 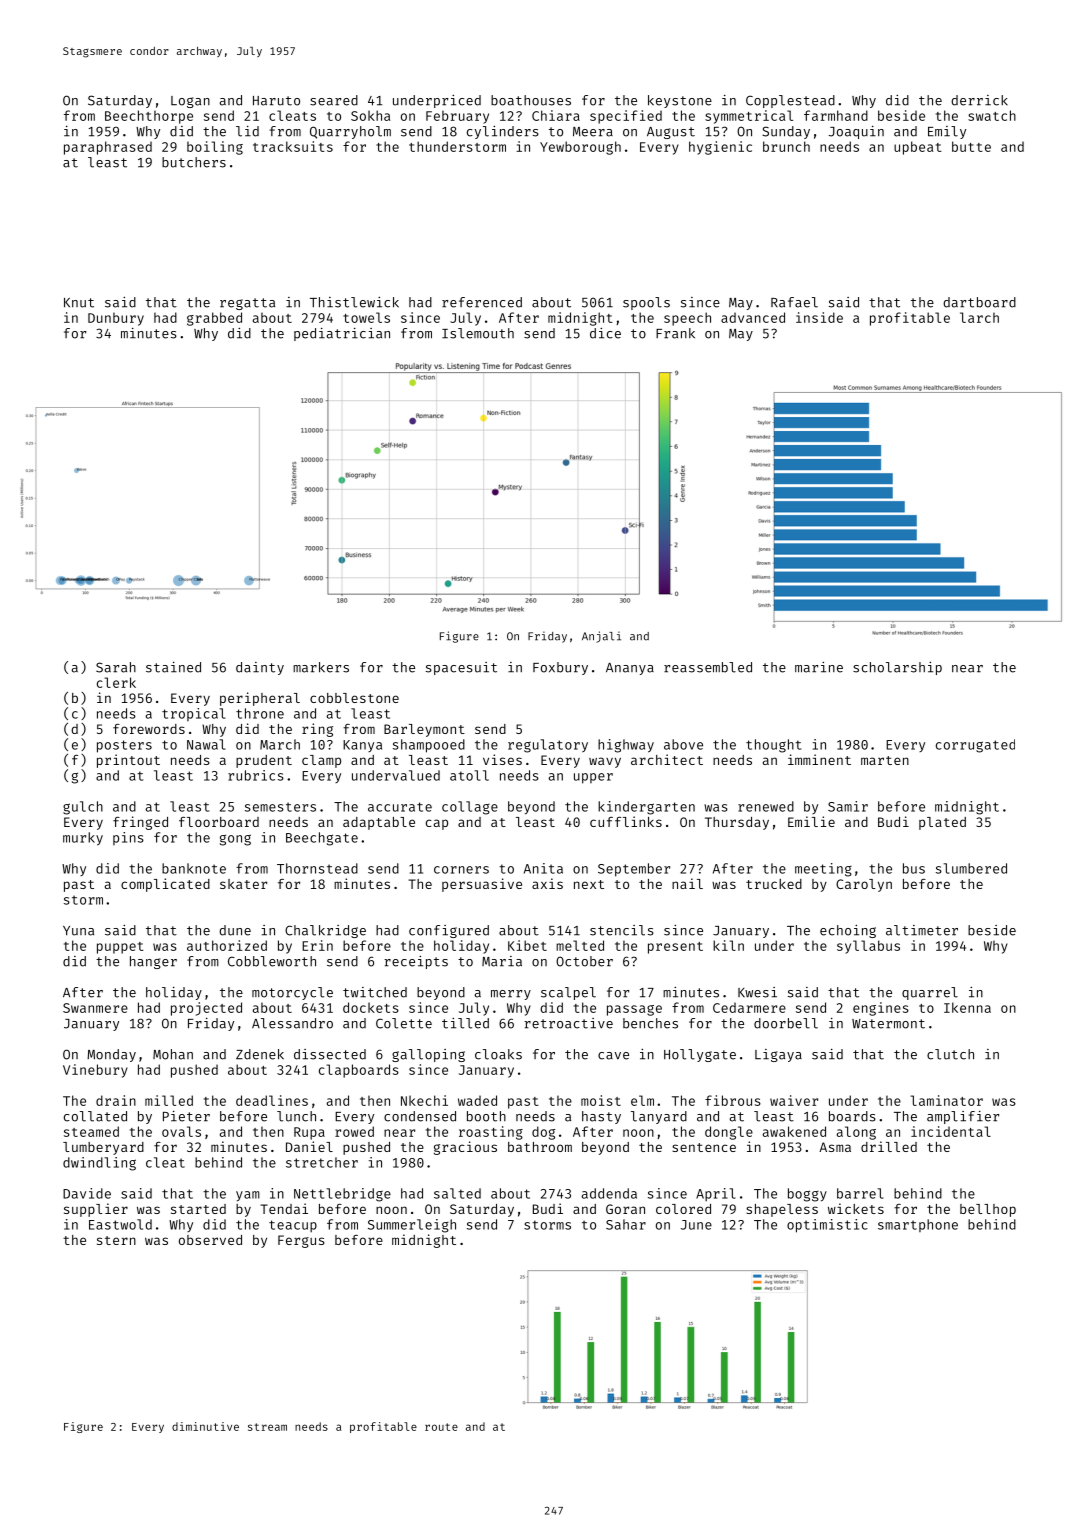 I want to click on corners, so click(x=461, y=870).
